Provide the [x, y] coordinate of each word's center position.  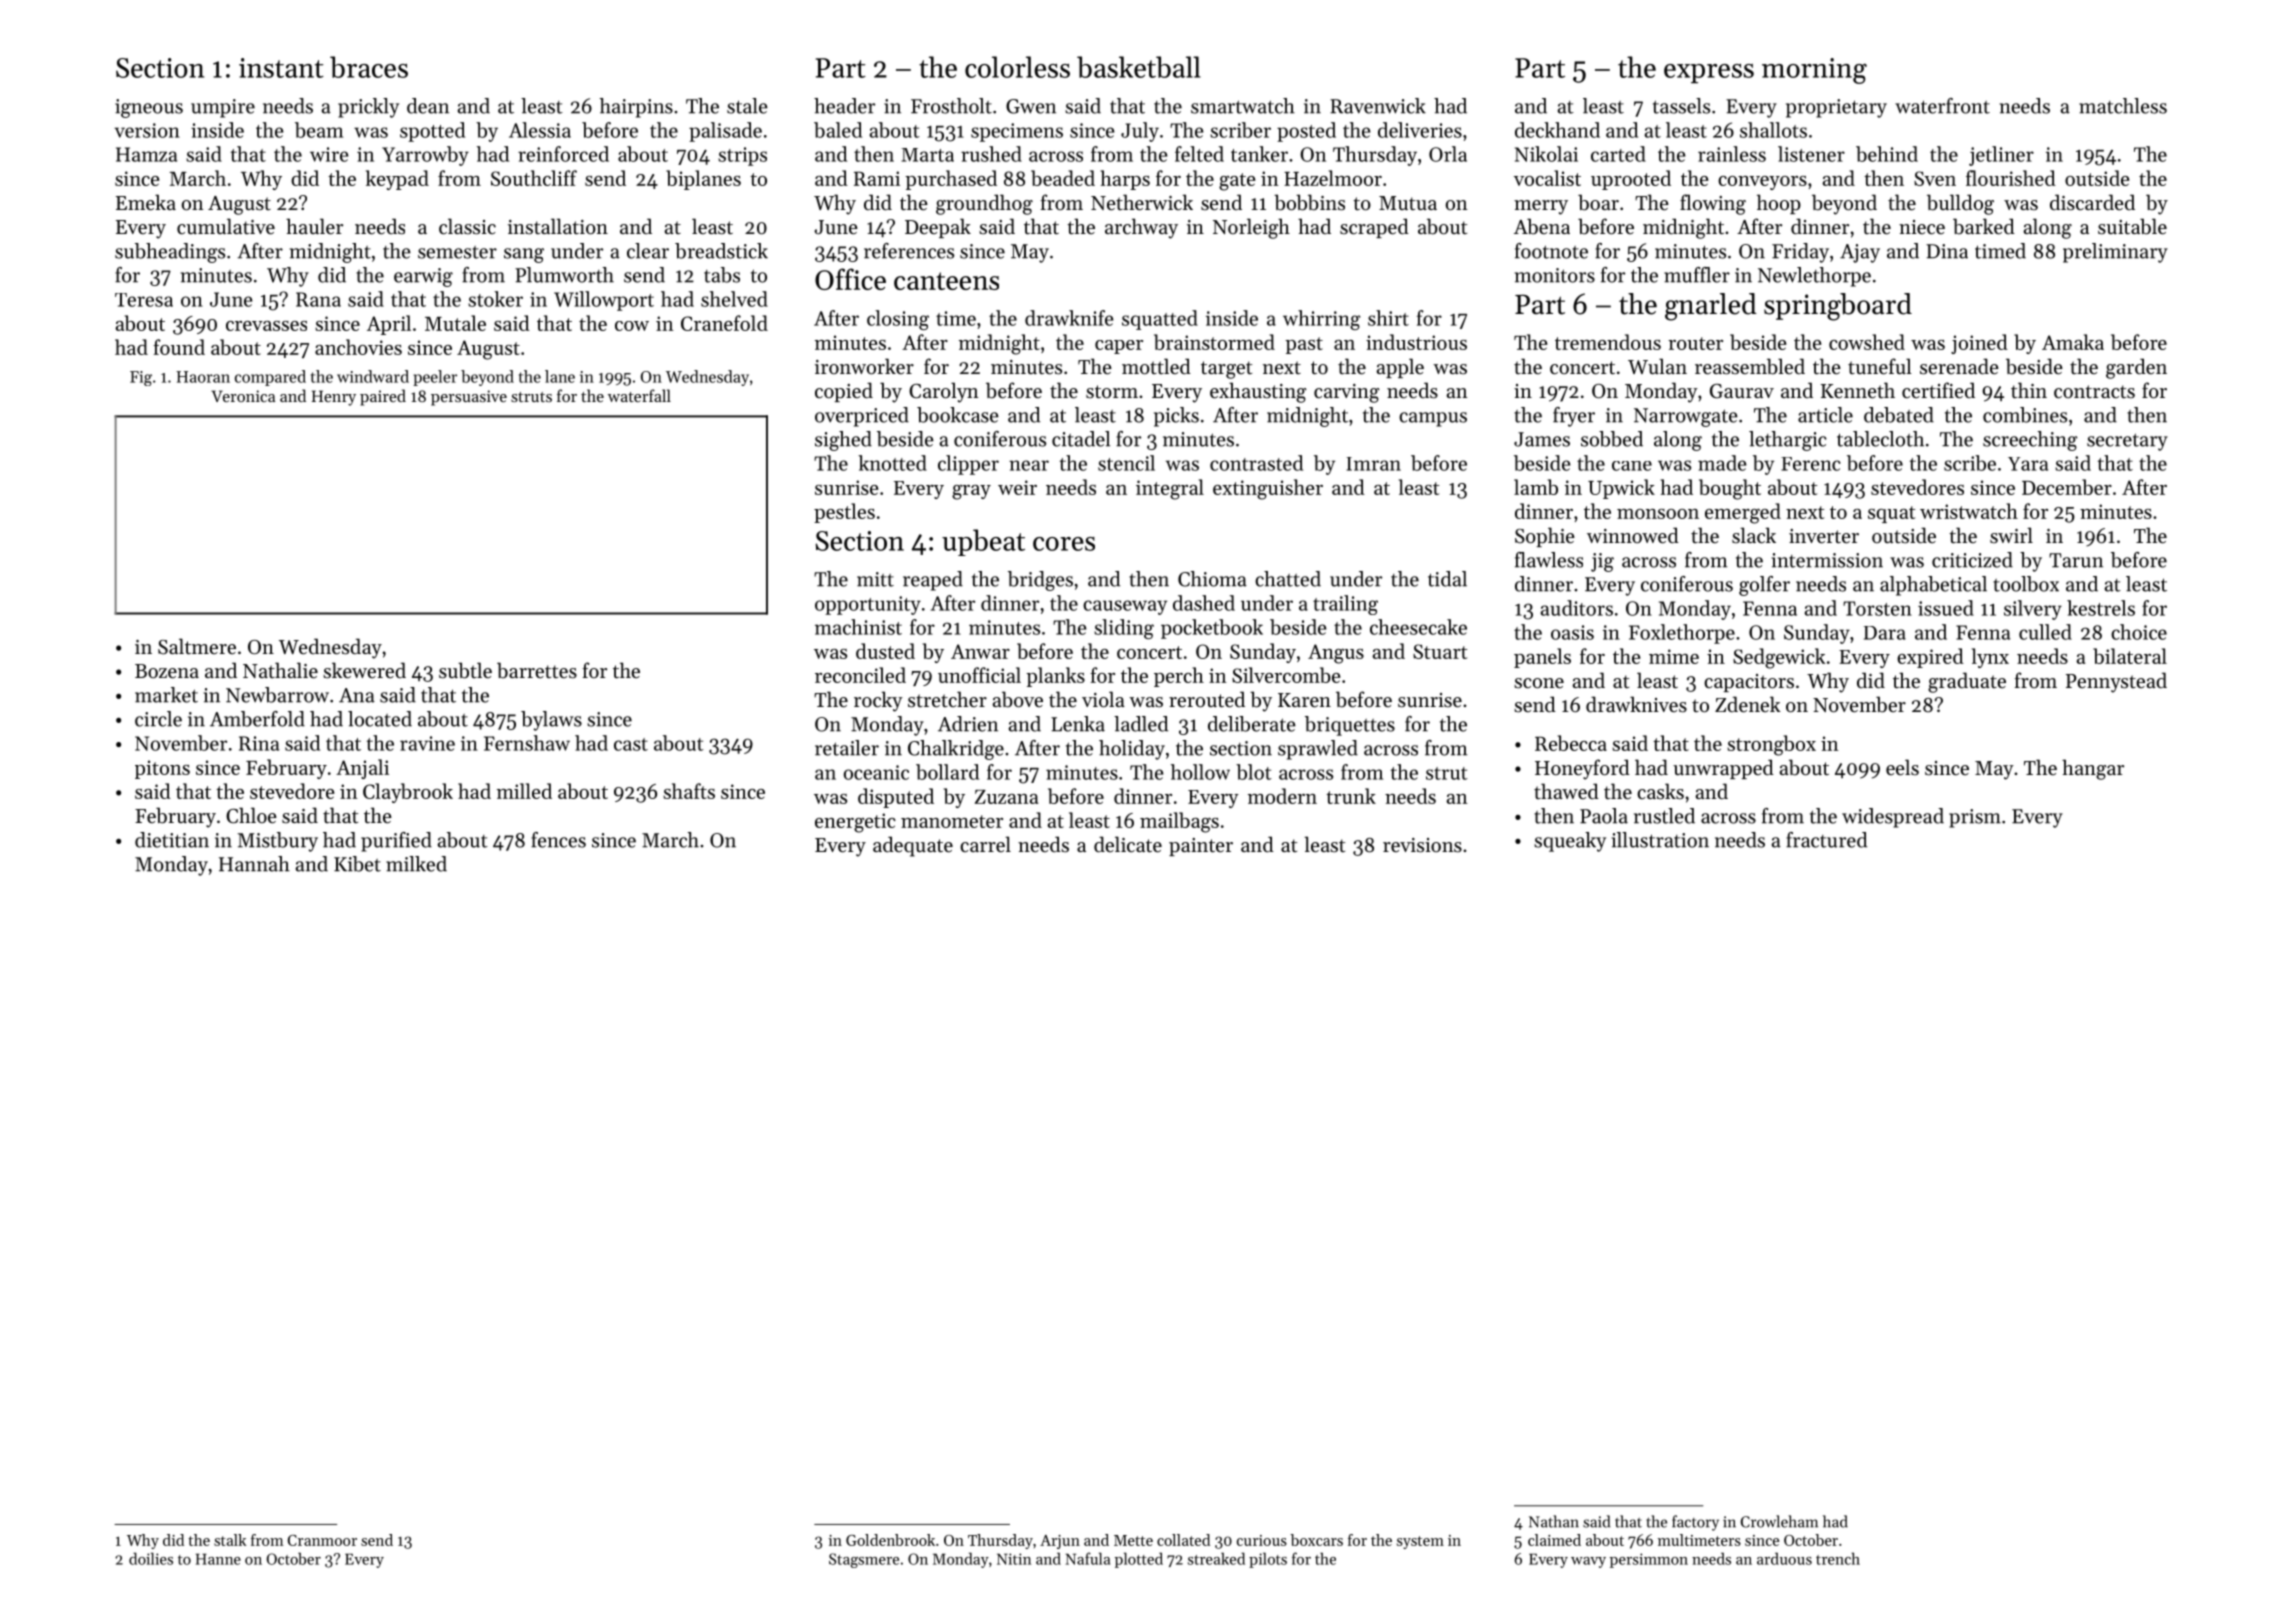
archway [1141, 228]
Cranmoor [322, 1540]
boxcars [1316, 1540]
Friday [1800, 253]
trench [1838, 1558]
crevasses [266, 326]
